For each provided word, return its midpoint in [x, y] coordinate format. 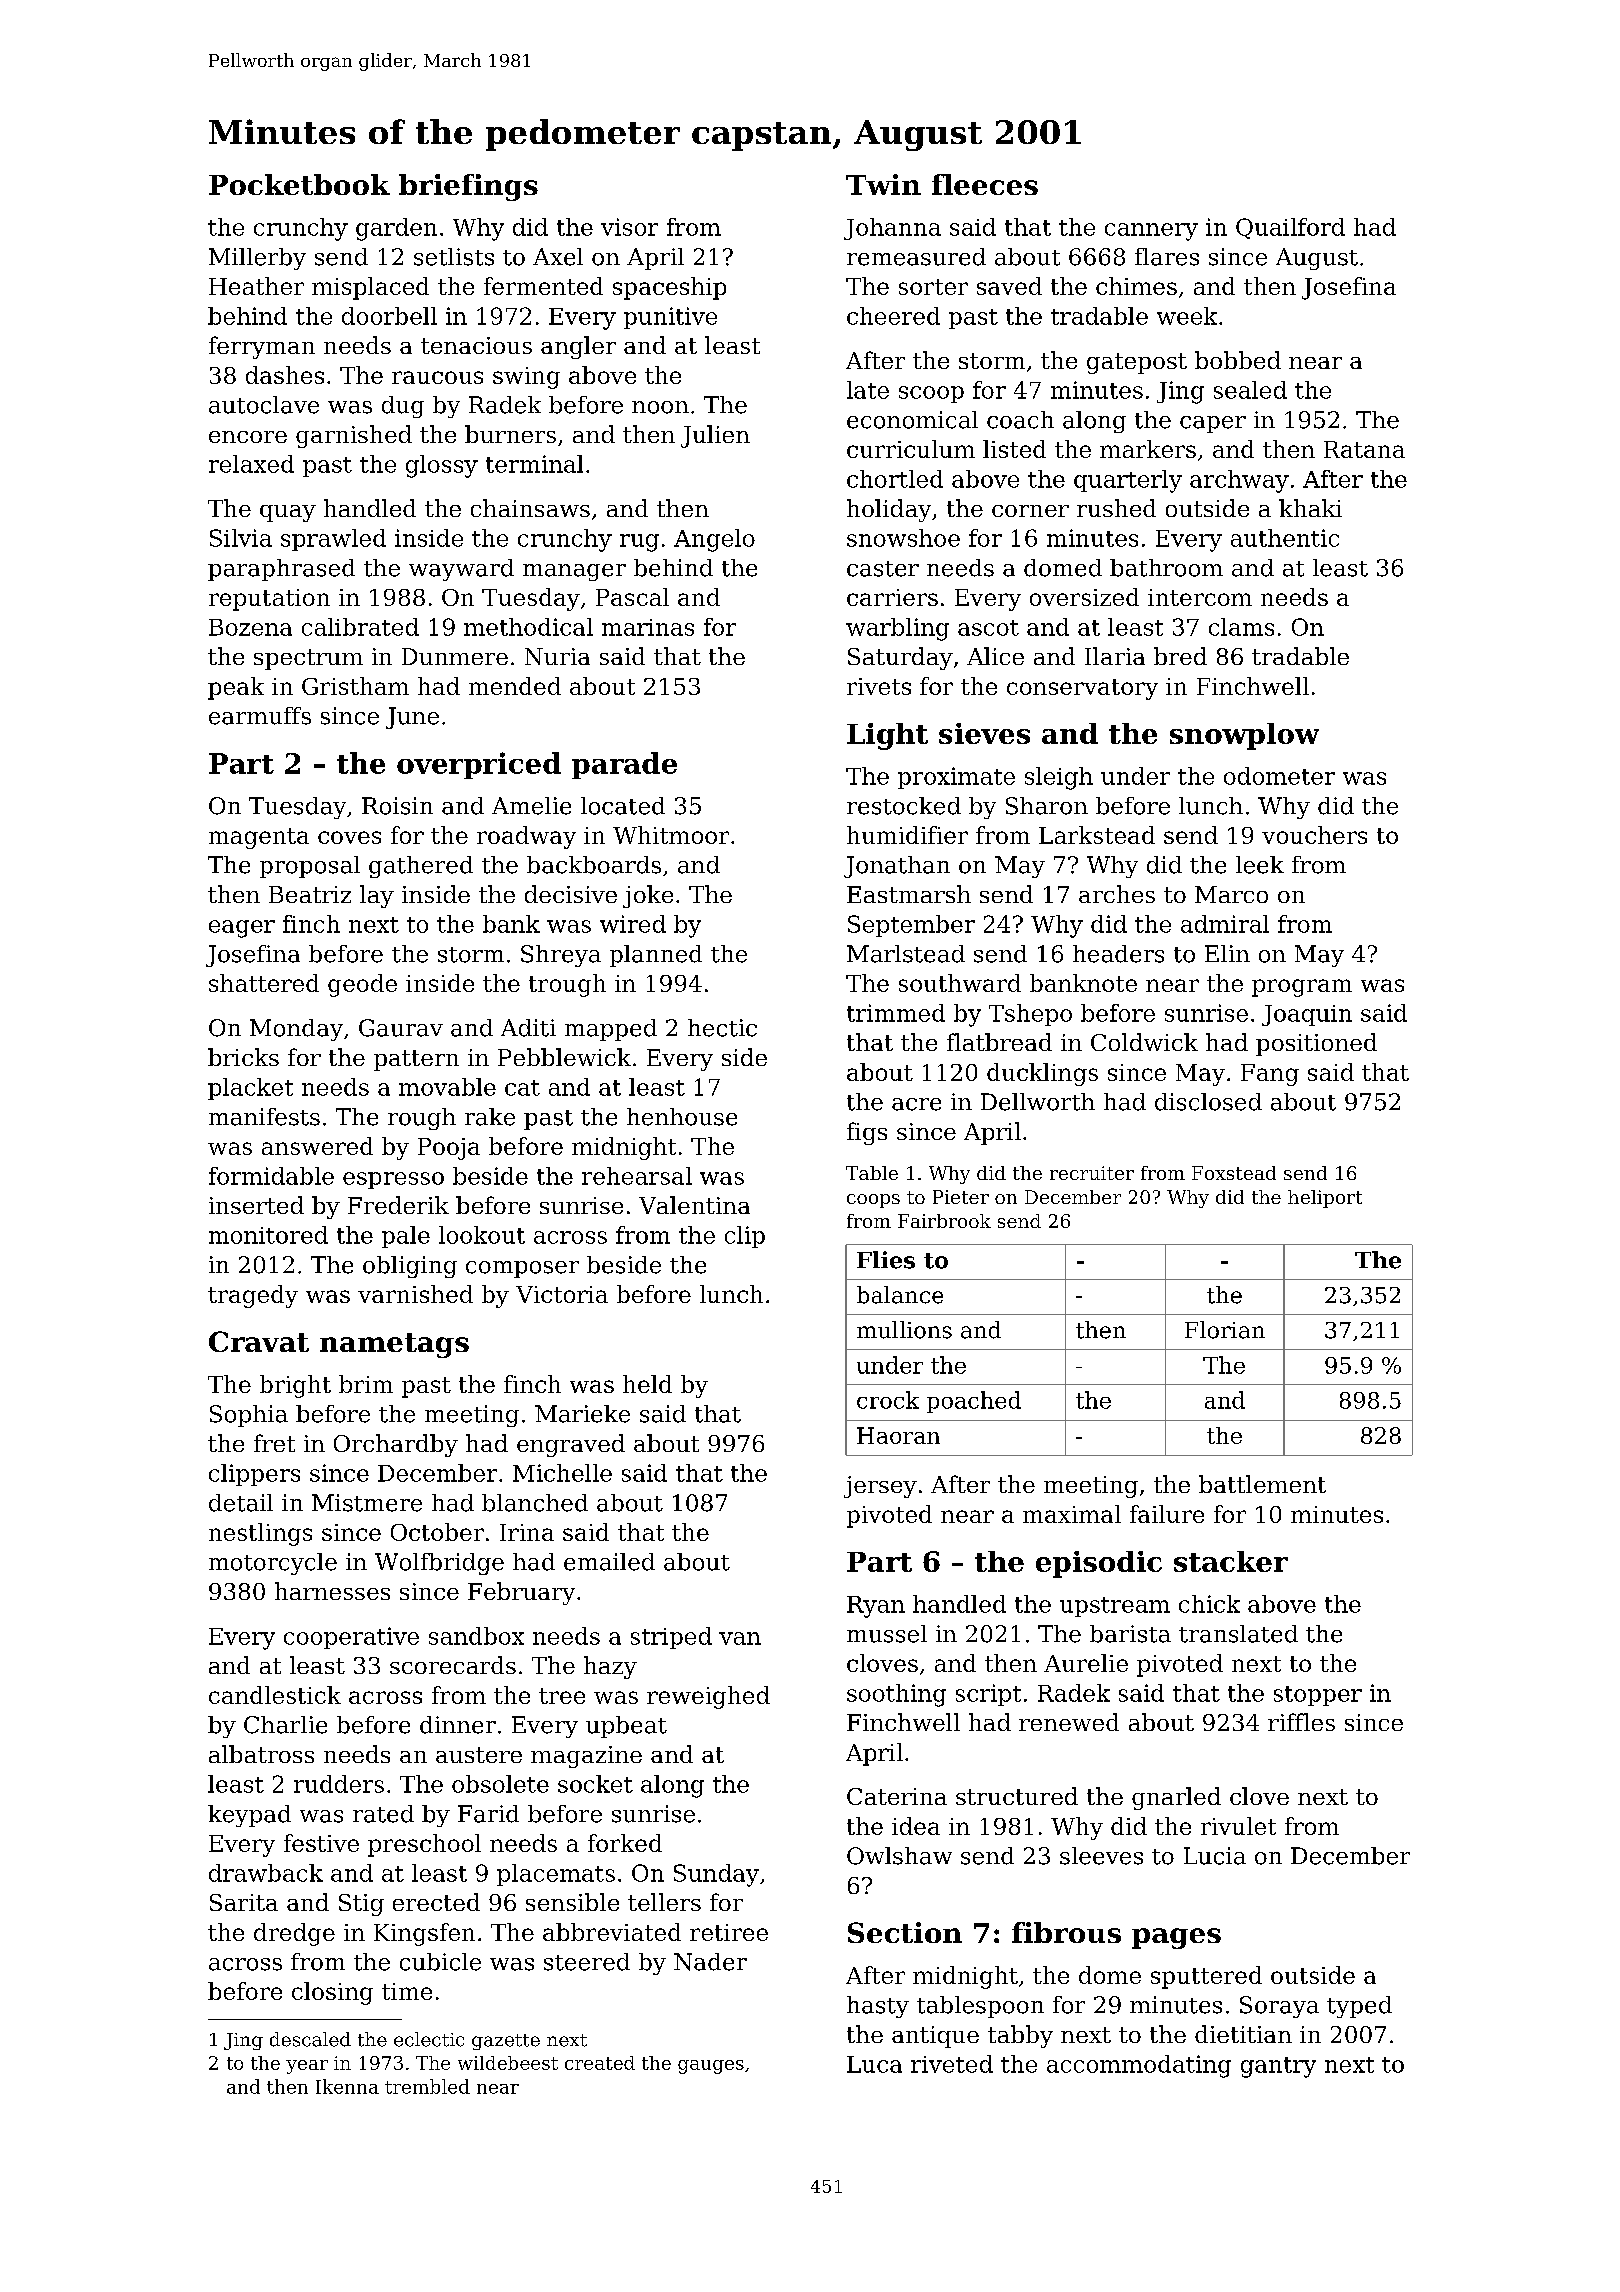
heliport [1325, 1199]
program [1302, 988]
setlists [454, 257]
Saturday [900, 658]
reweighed [708, 1697]
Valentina [694, 1205]
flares [1167, 257]
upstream [1115, 1607]
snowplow [1244, 736]
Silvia [241, 538]
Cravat [259, 1341]
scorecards [453, 1665]
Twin [883, 184]
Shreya [561, 956]
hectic [722, 1028]
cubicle [440, 1962]
